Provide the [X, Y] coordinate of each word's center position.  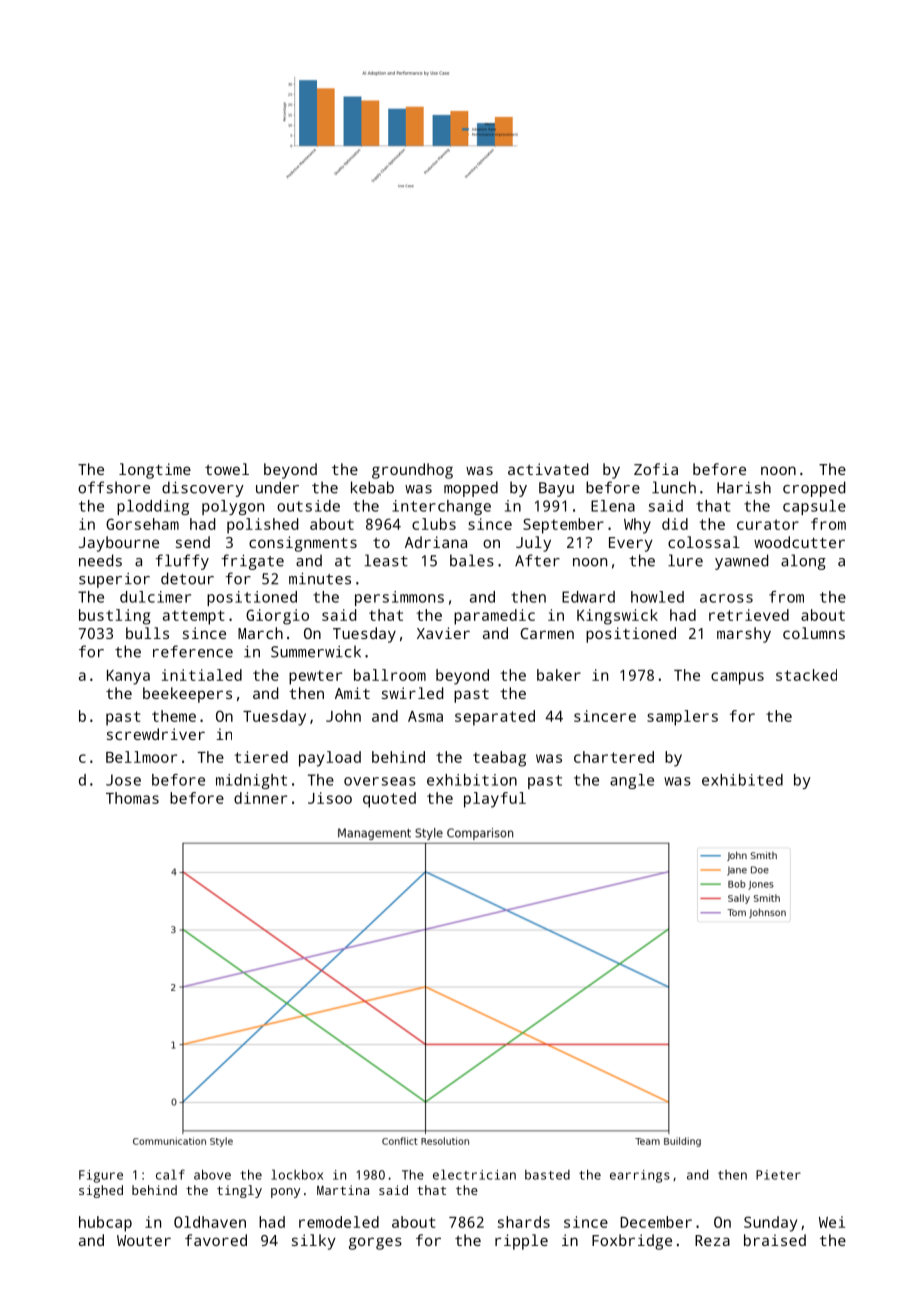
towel [227, 469]
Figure [101, 1176]
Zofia [656, 469]
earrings [640, 1176]
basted [547, 1175]
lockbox [297, 1174]
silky [314, 1242]
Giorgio [277, 617]
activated [548, 469]
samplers [682, 718]
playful [495, 800]
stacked [806, 675]
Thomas [132, 798]
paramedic [494, 617]
